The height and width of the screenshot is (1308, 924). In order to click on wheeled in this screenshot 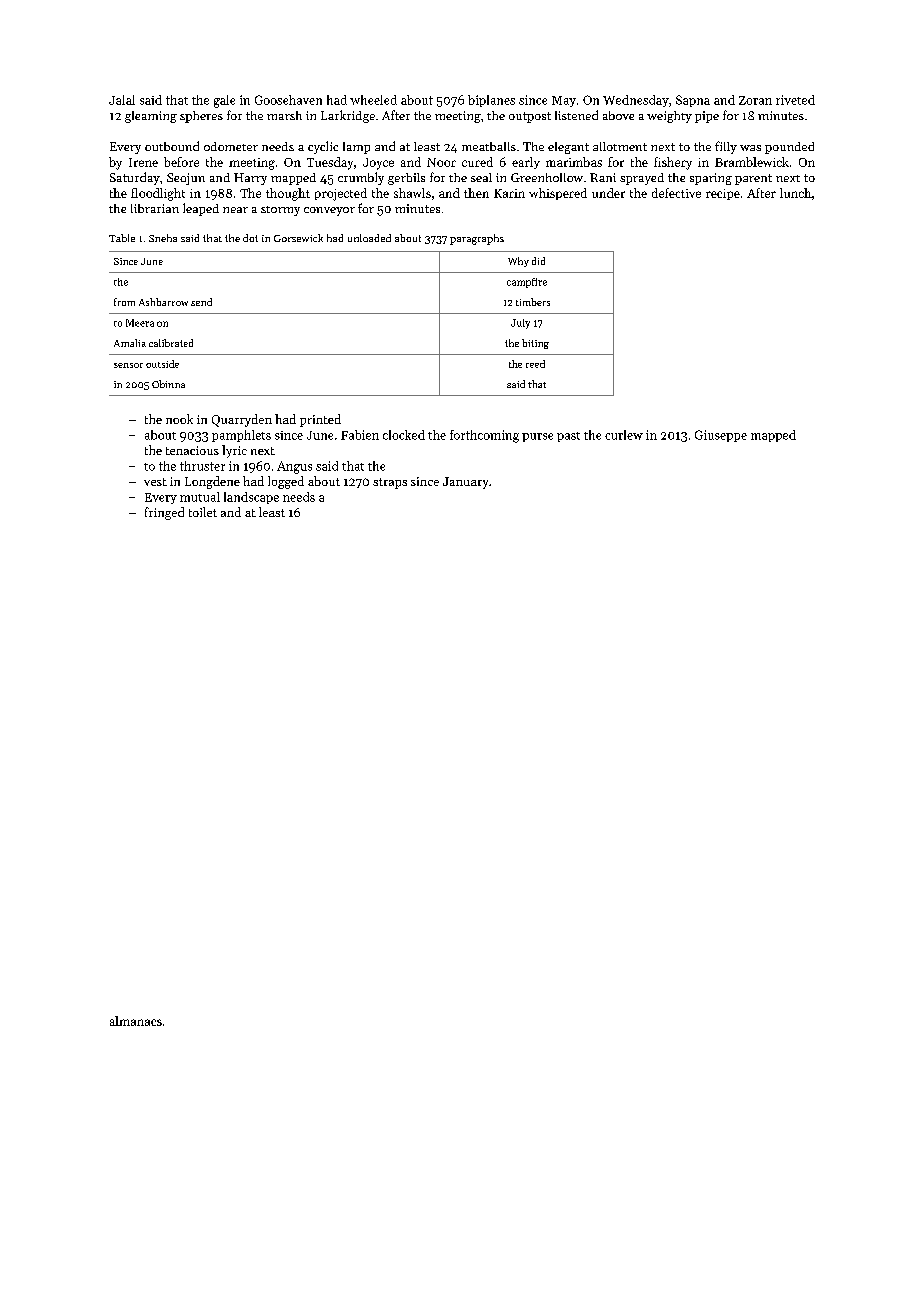, I will do `click(373, 100)`.
